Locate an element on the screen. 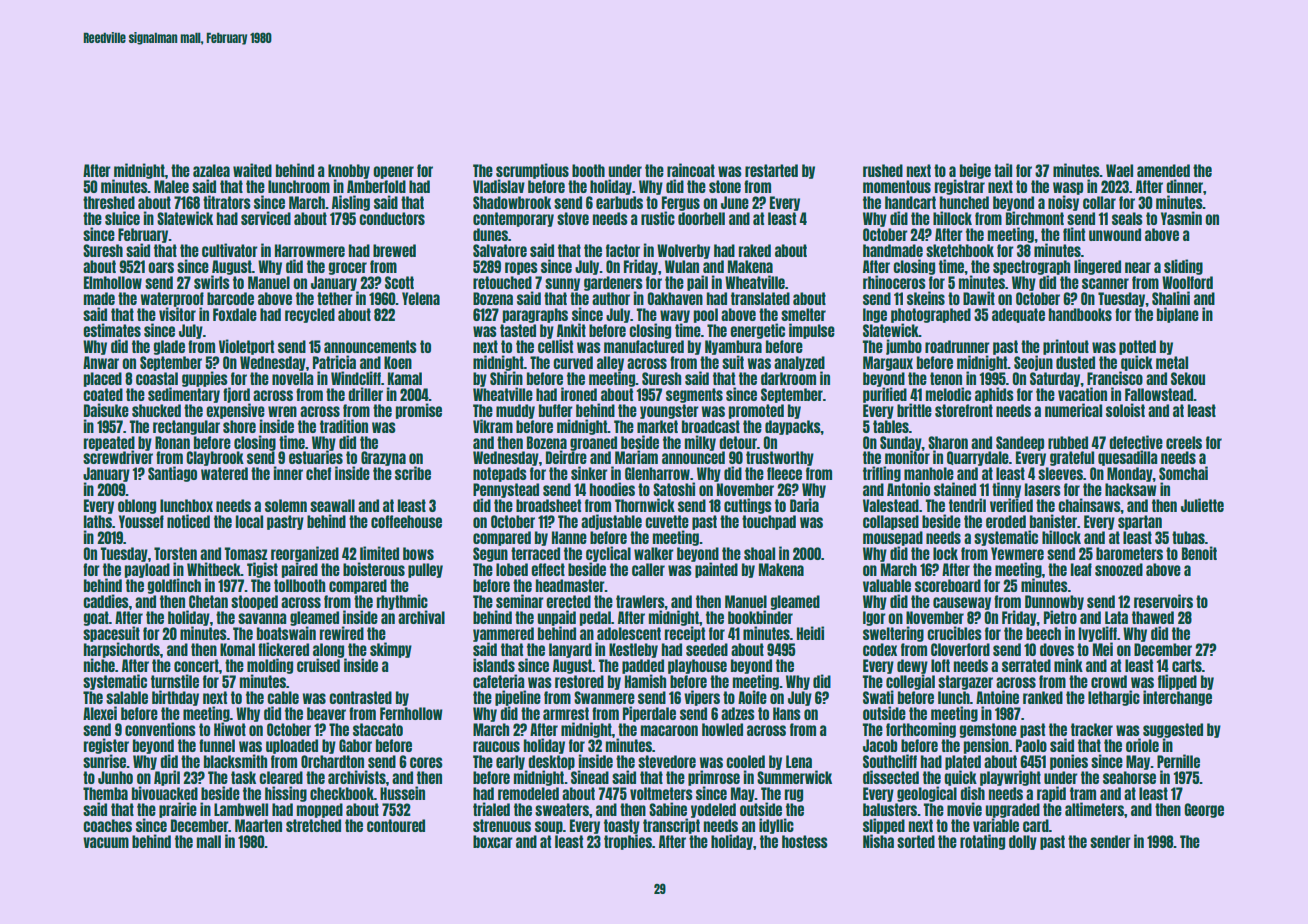 The height and width of the screenshot is (924, 1308). handcart is located at coordinates (910, 202).
